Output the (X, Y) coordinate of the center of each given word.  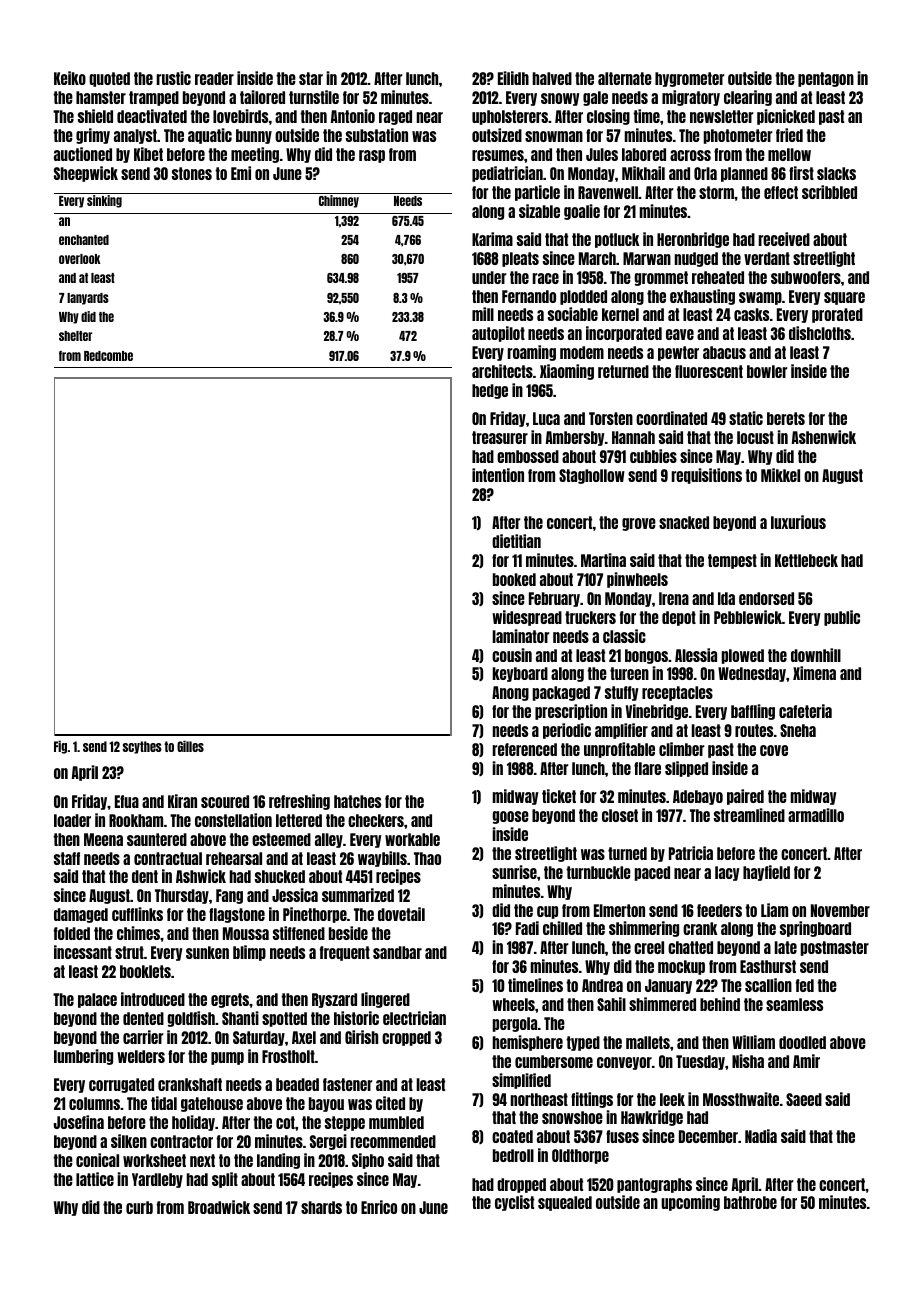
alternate (625, 78)
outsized (497, 135)
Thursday (182, 896)
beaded (297, 1084)
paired (745, 797)
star (311, 78)
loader (72, 820)
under (489, 277)
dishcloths (820, 333)
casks (751, 314)
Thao (427, 858)
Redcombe (108, 356)
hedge (490, 391)
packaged (561, 693)
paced (652, 873)
